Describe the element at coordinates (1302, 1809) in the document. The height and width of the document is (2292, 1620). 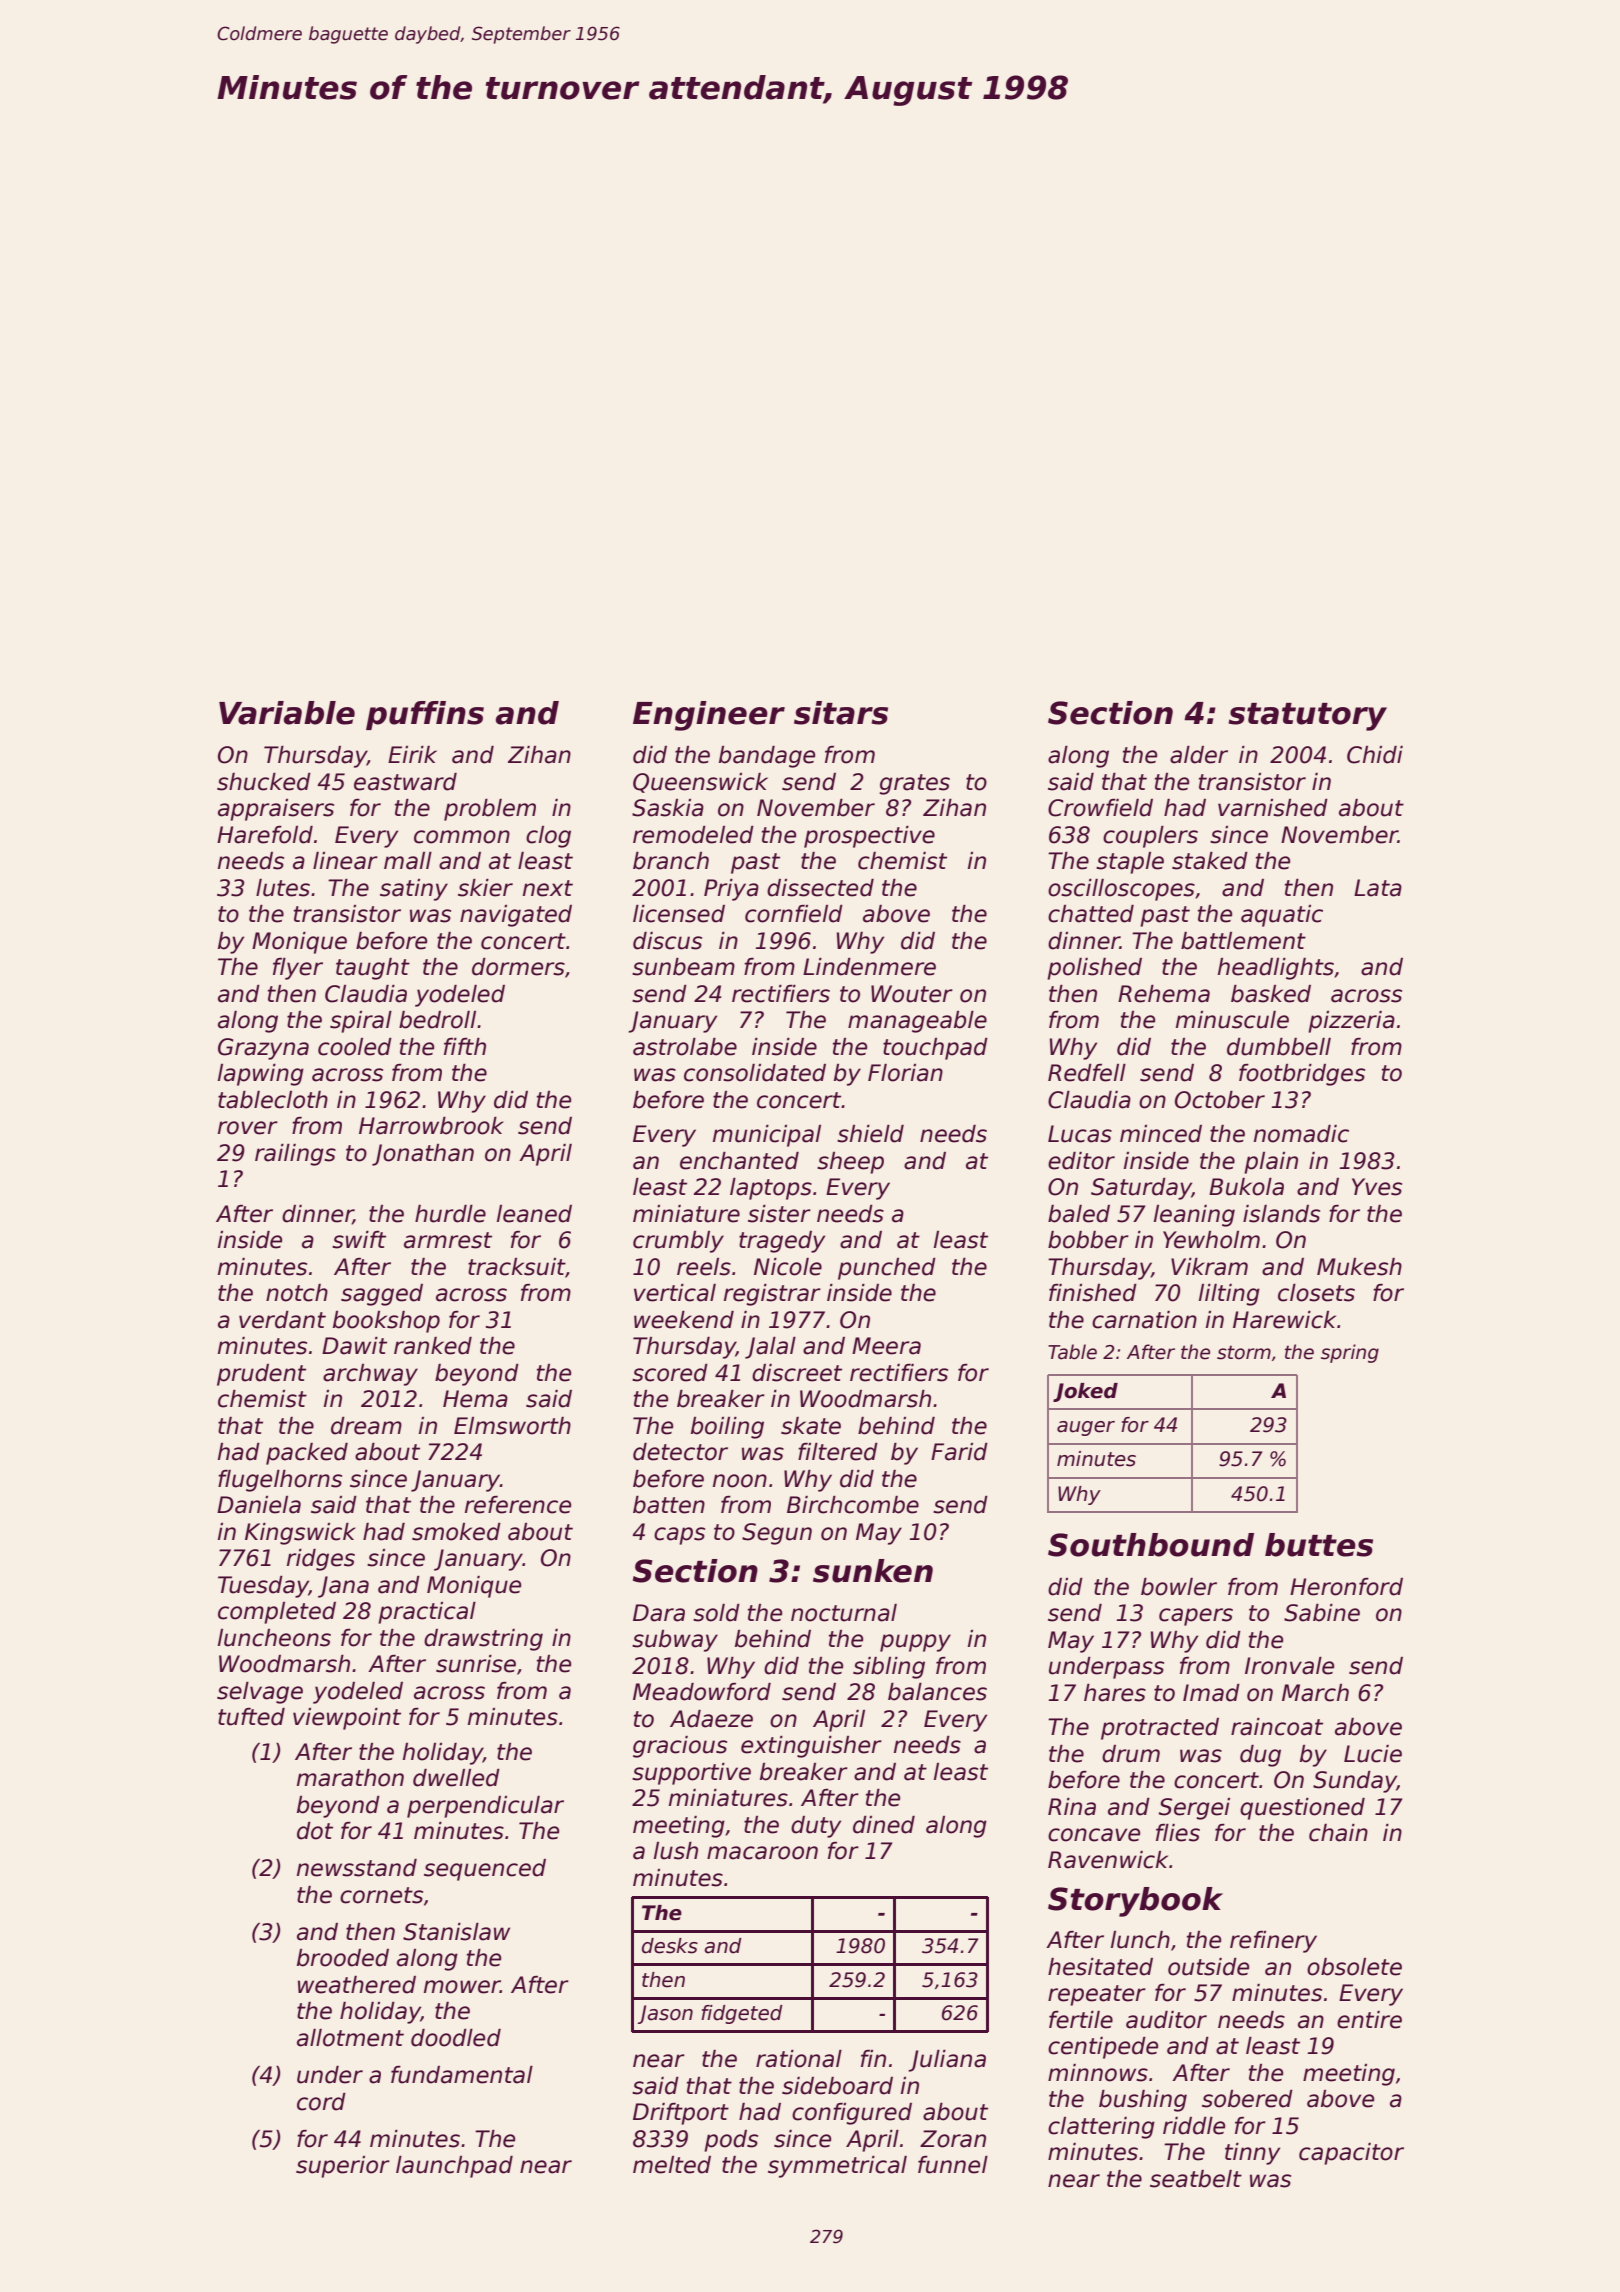
I see `questioned` at that location.
